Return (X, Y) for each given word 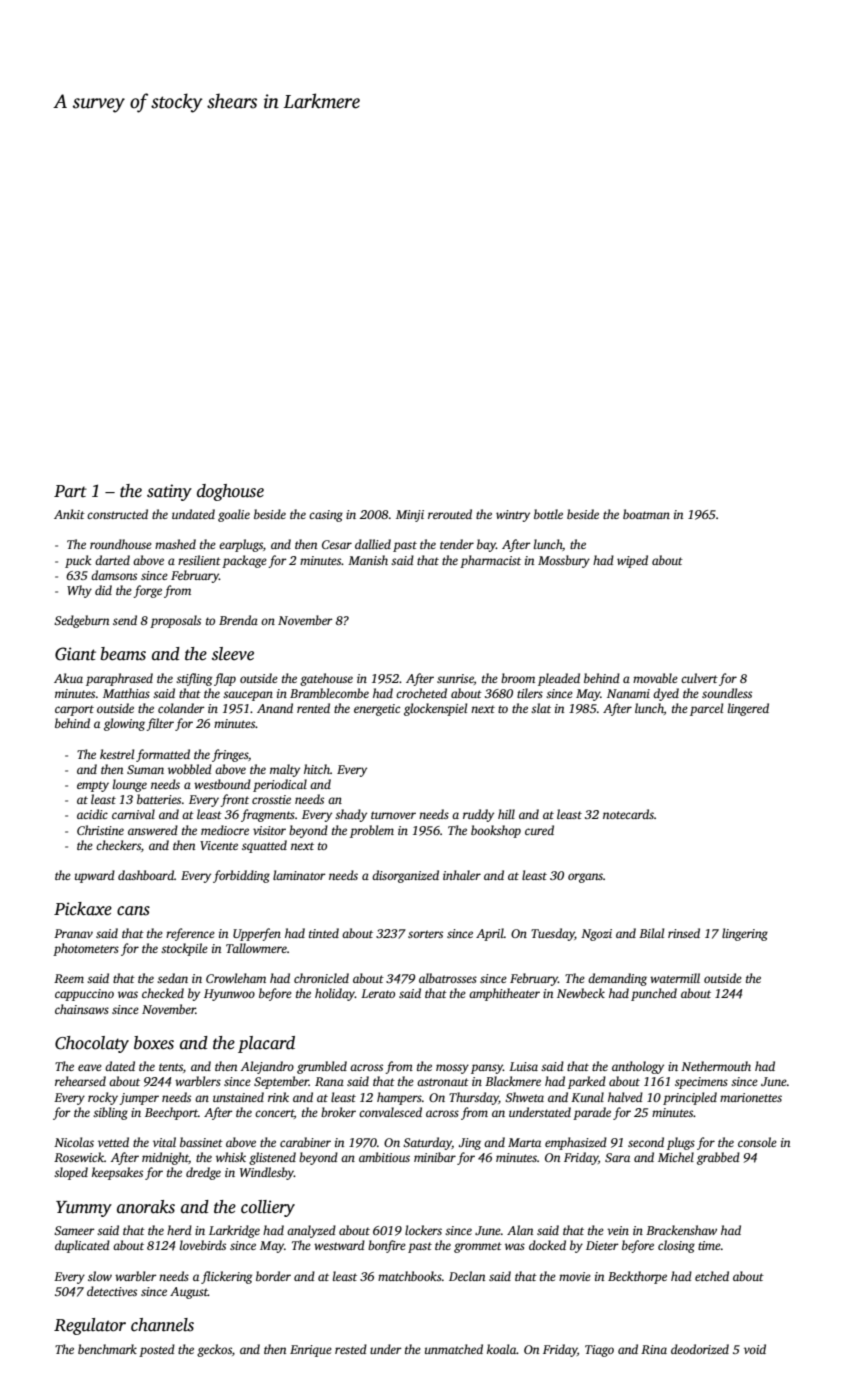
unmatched (454, 1349)
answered (153, 830)
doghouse (230, 492)
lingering (745, 934)
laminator (299, 875)
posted (157, 1350)
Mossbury (564, 561)
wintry (513, 516)
